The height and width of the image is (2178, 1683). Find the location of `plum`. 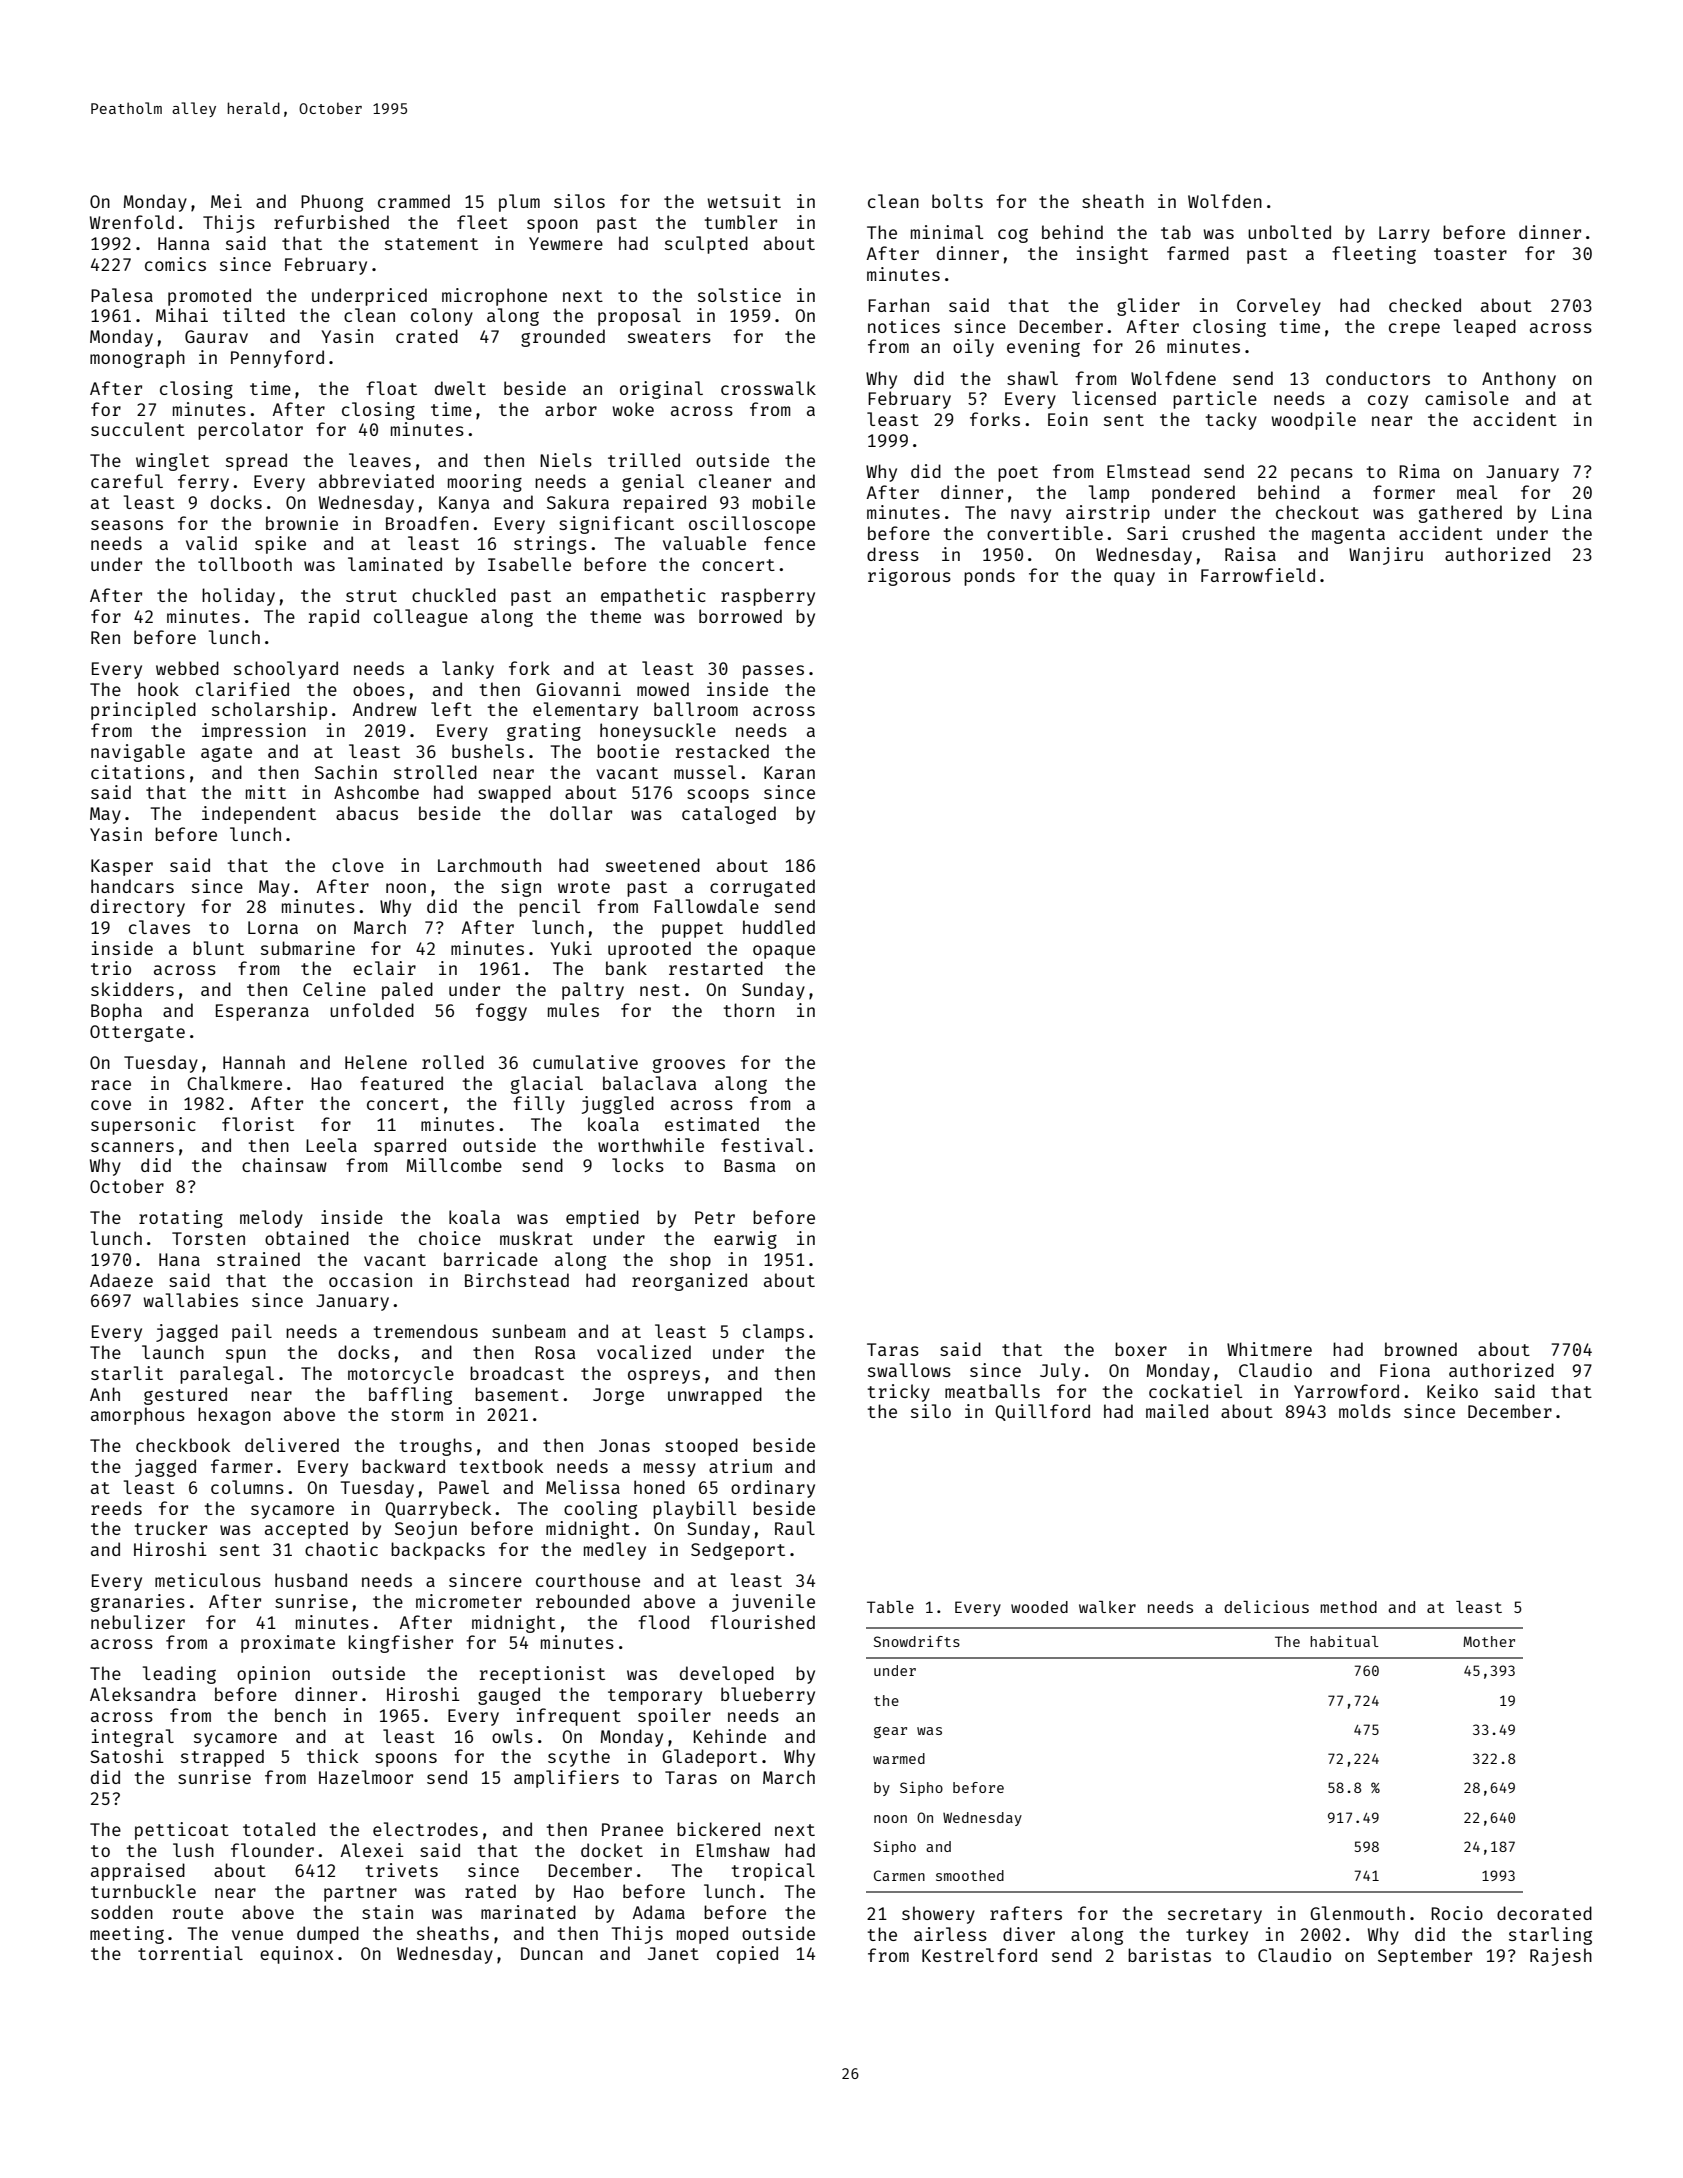

plum is located at coordinates (519, 203).
